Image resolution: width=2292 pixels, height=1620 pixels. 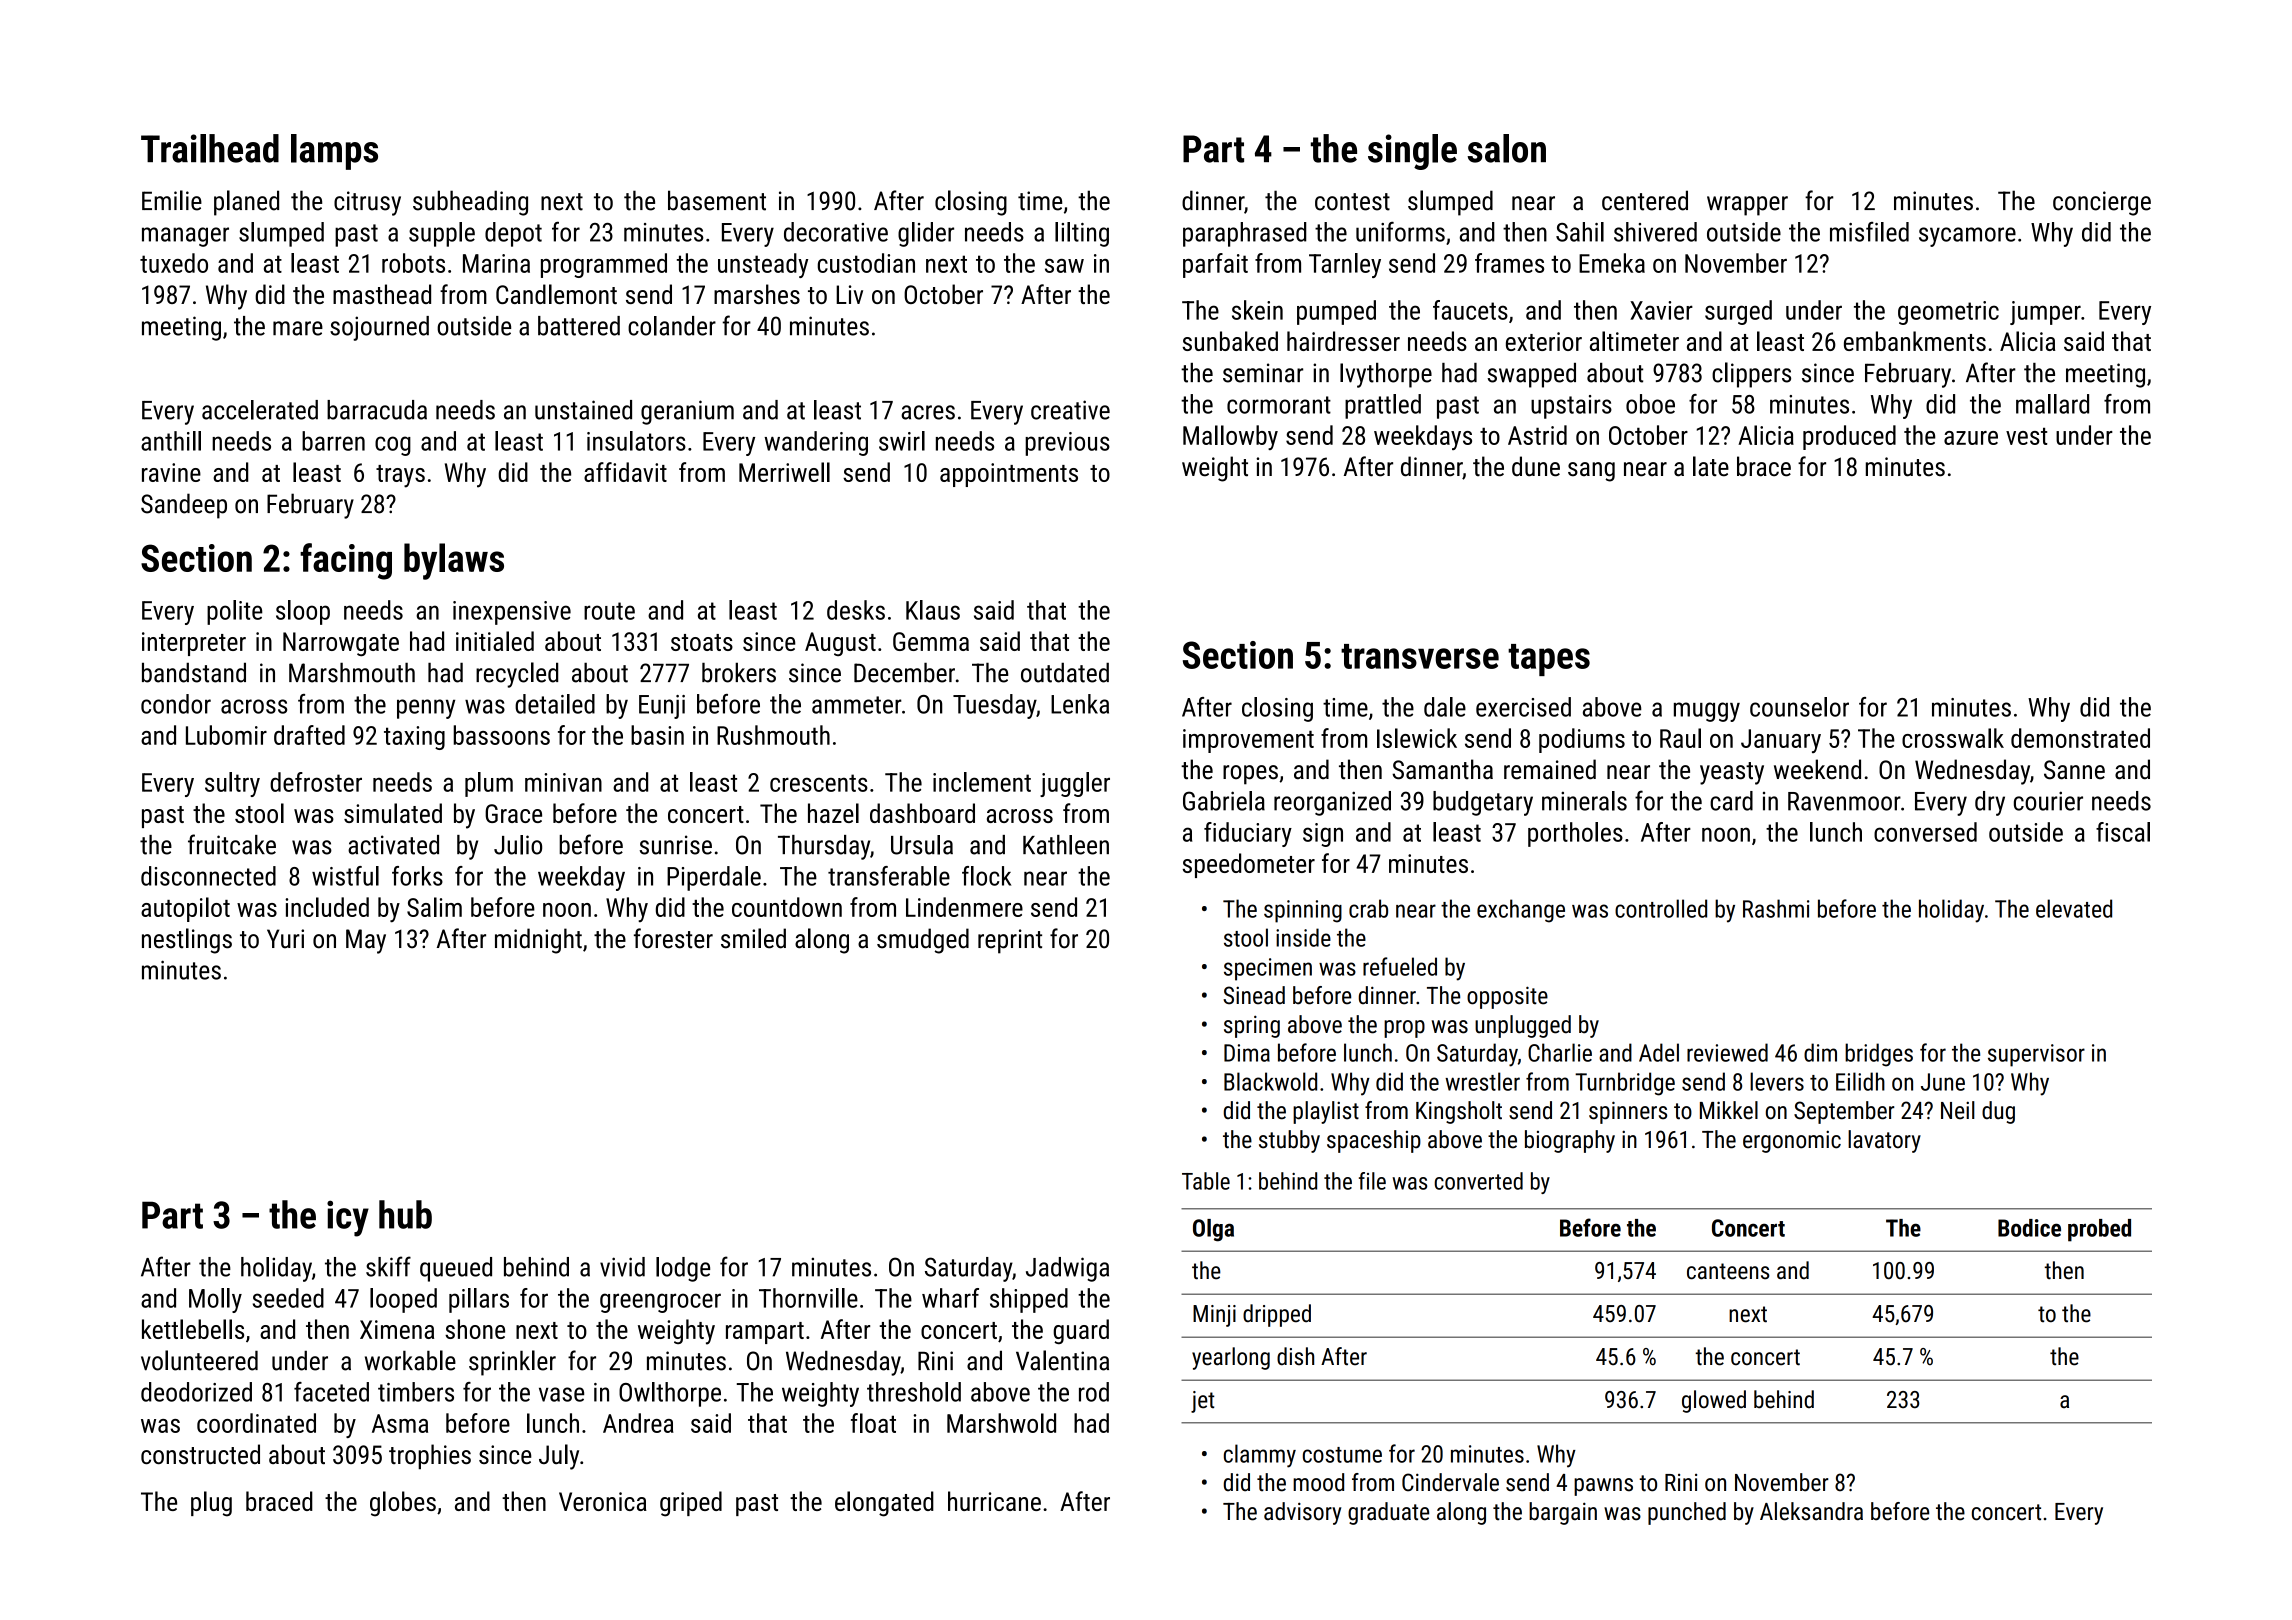 I want to click on basement, so click(x=717, y=200).
